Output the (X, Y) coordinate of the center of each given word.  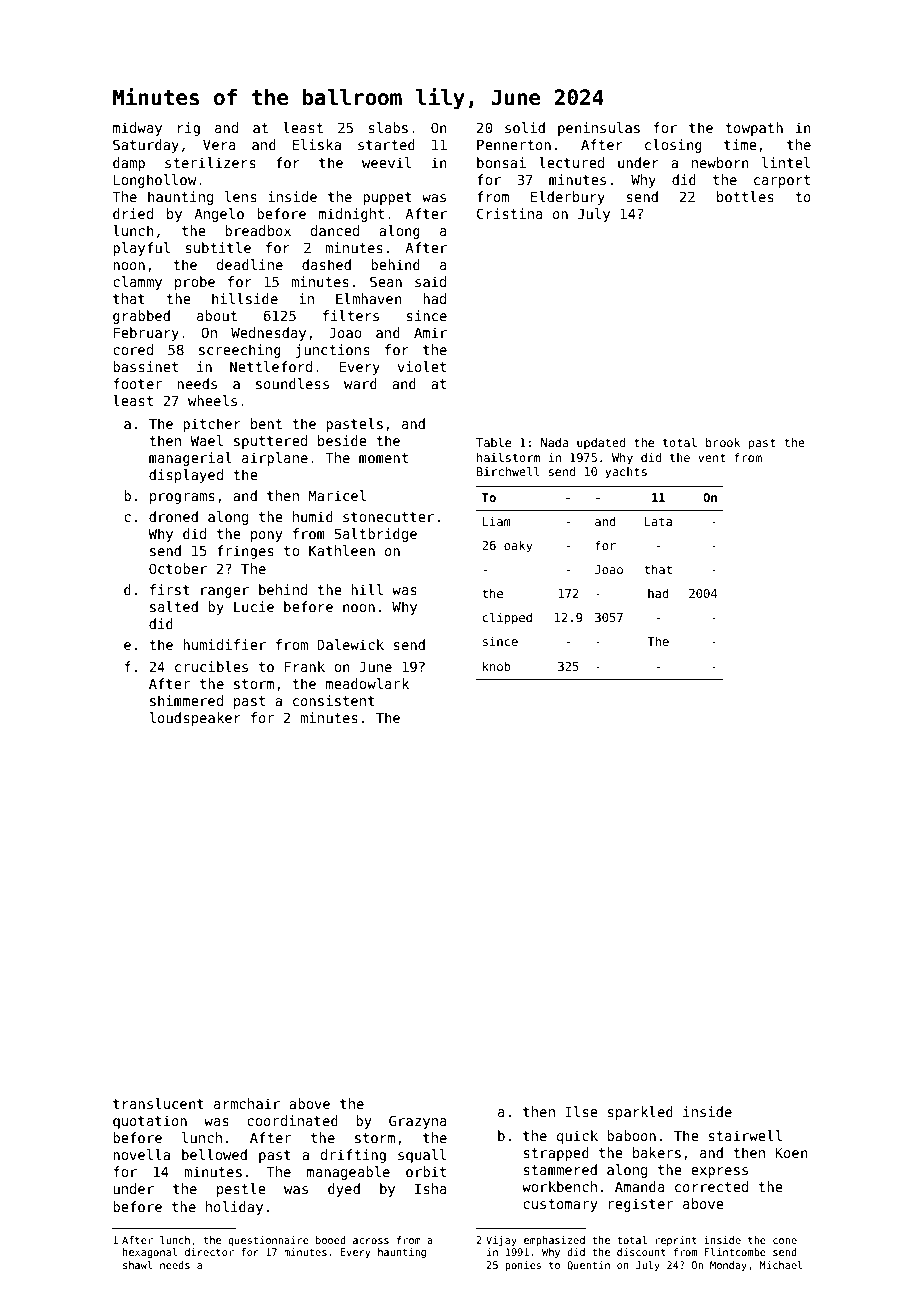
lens (241, 196)
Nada (554, 442)
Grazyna (418, 1122)
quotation (150, 1122)
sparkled (640, 1113)
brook (723, 442)
